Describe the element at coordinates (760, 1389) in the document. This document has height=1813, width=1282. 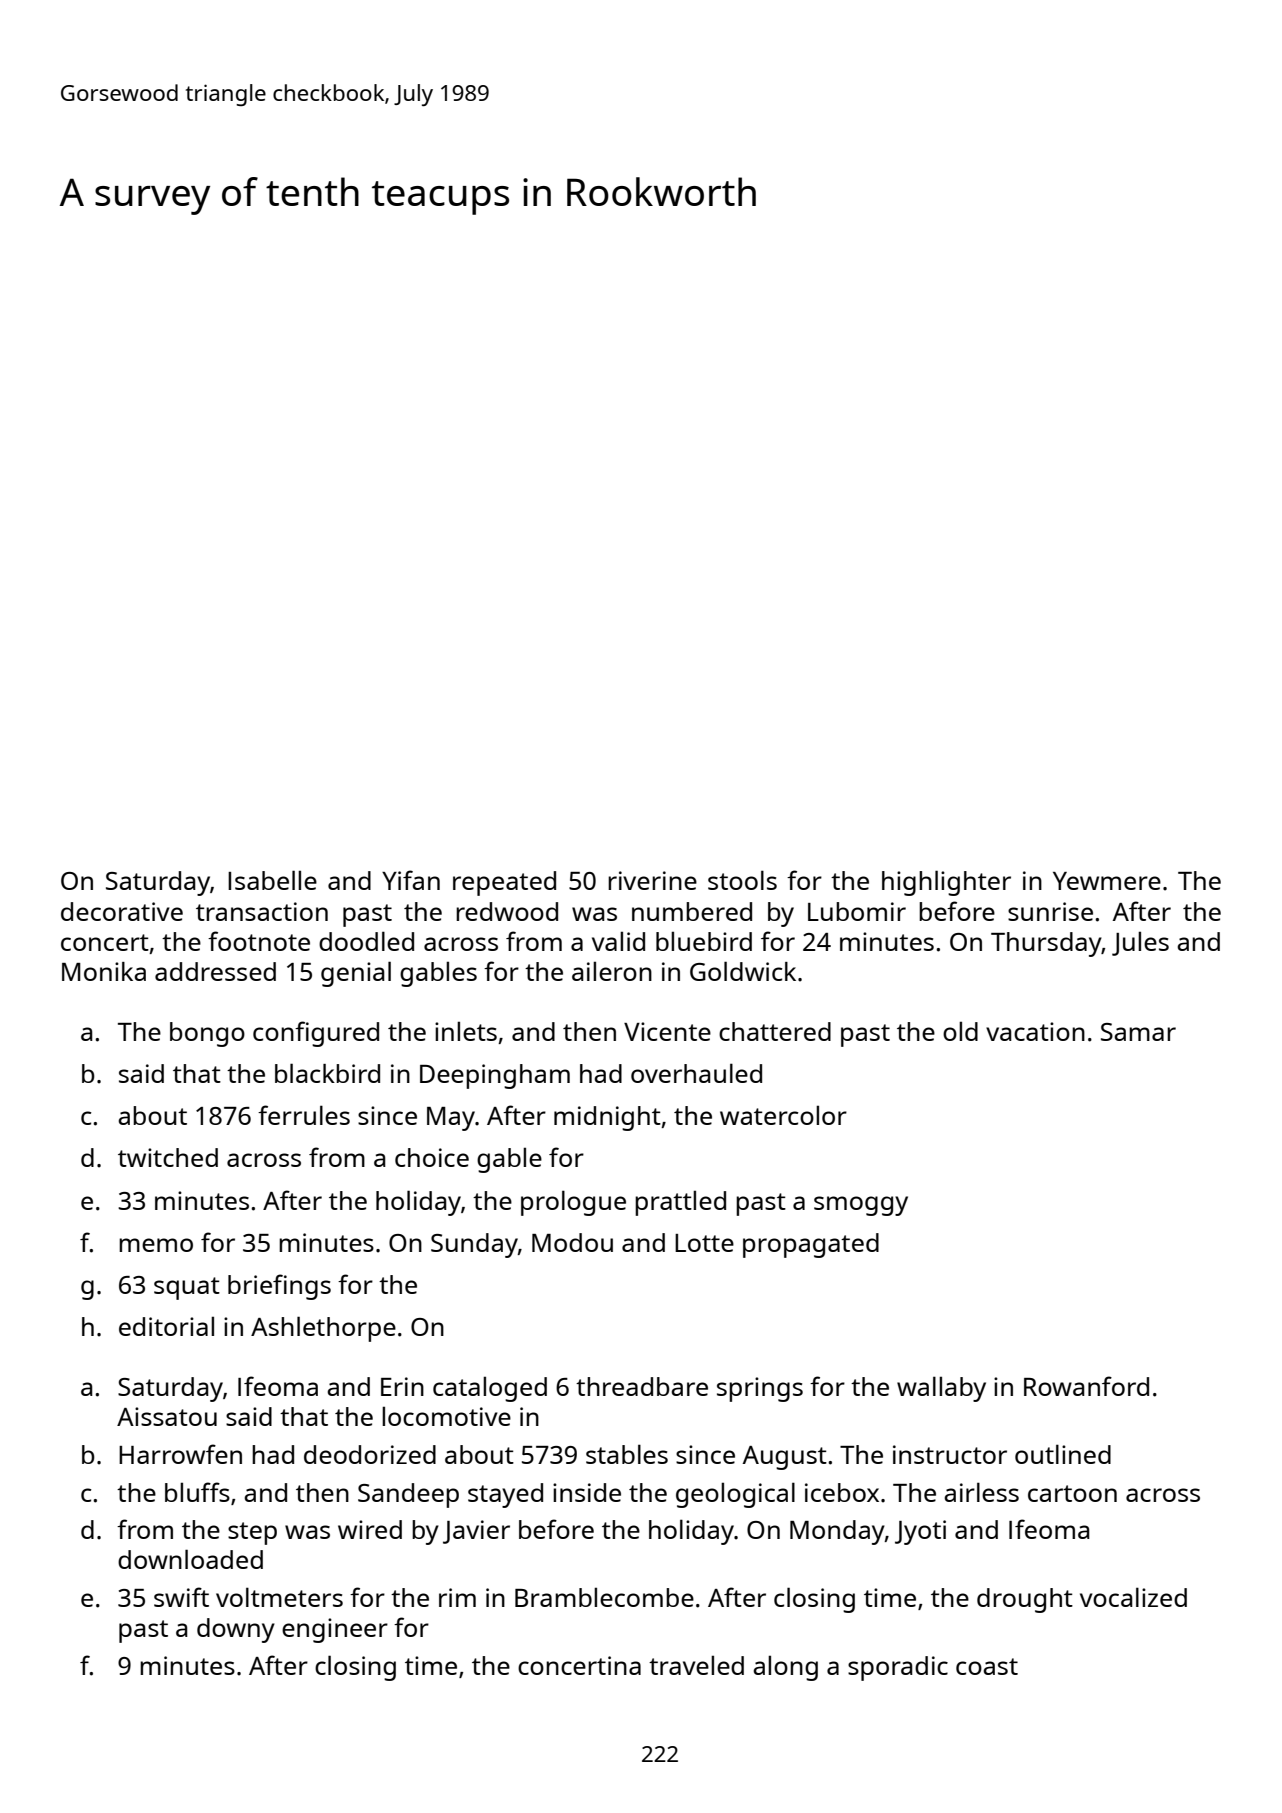
I see `springs` at that location.
